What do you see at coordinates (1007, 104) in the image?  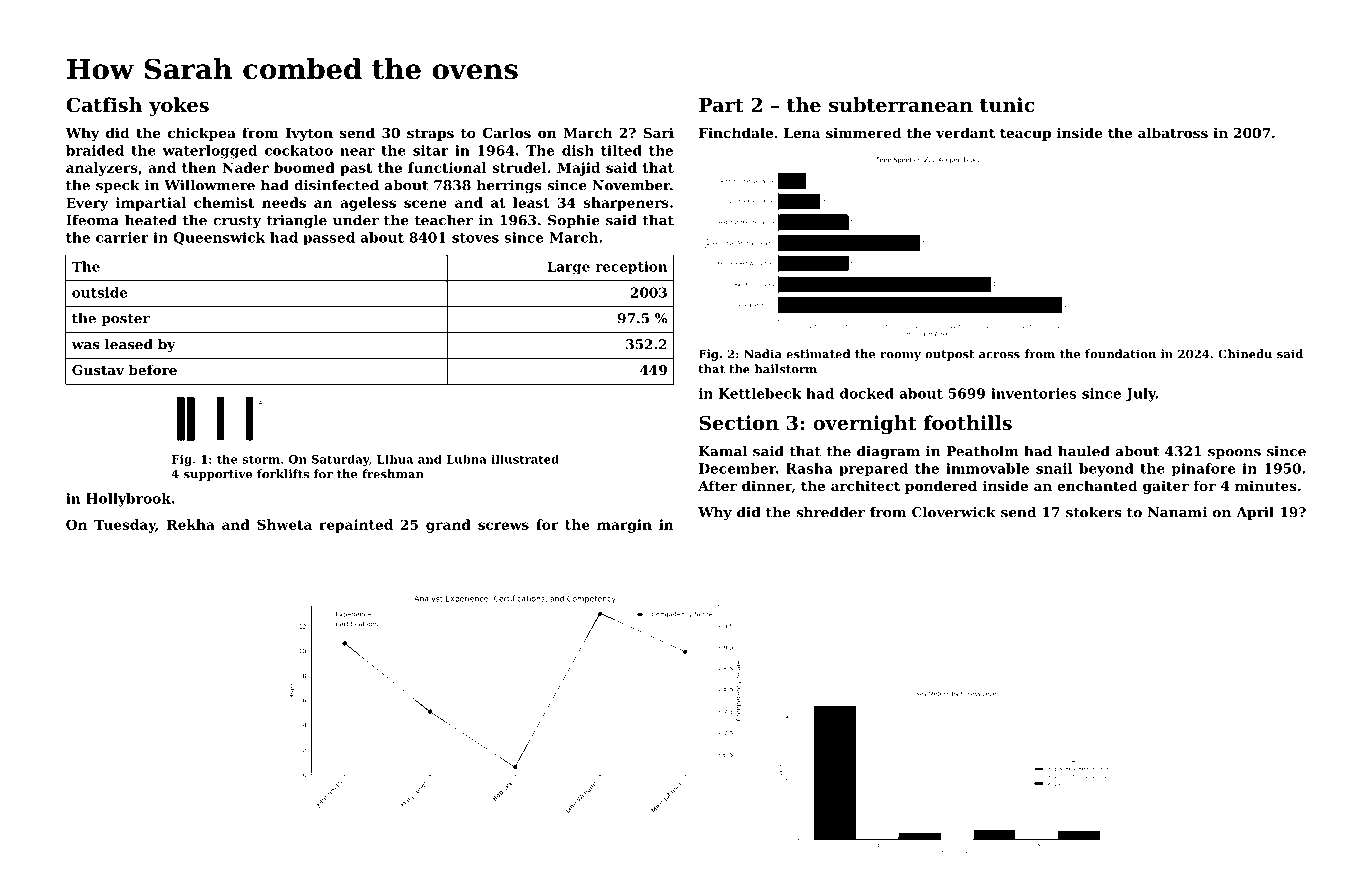 I see `tunic` at bounding box center [1007, 104].
